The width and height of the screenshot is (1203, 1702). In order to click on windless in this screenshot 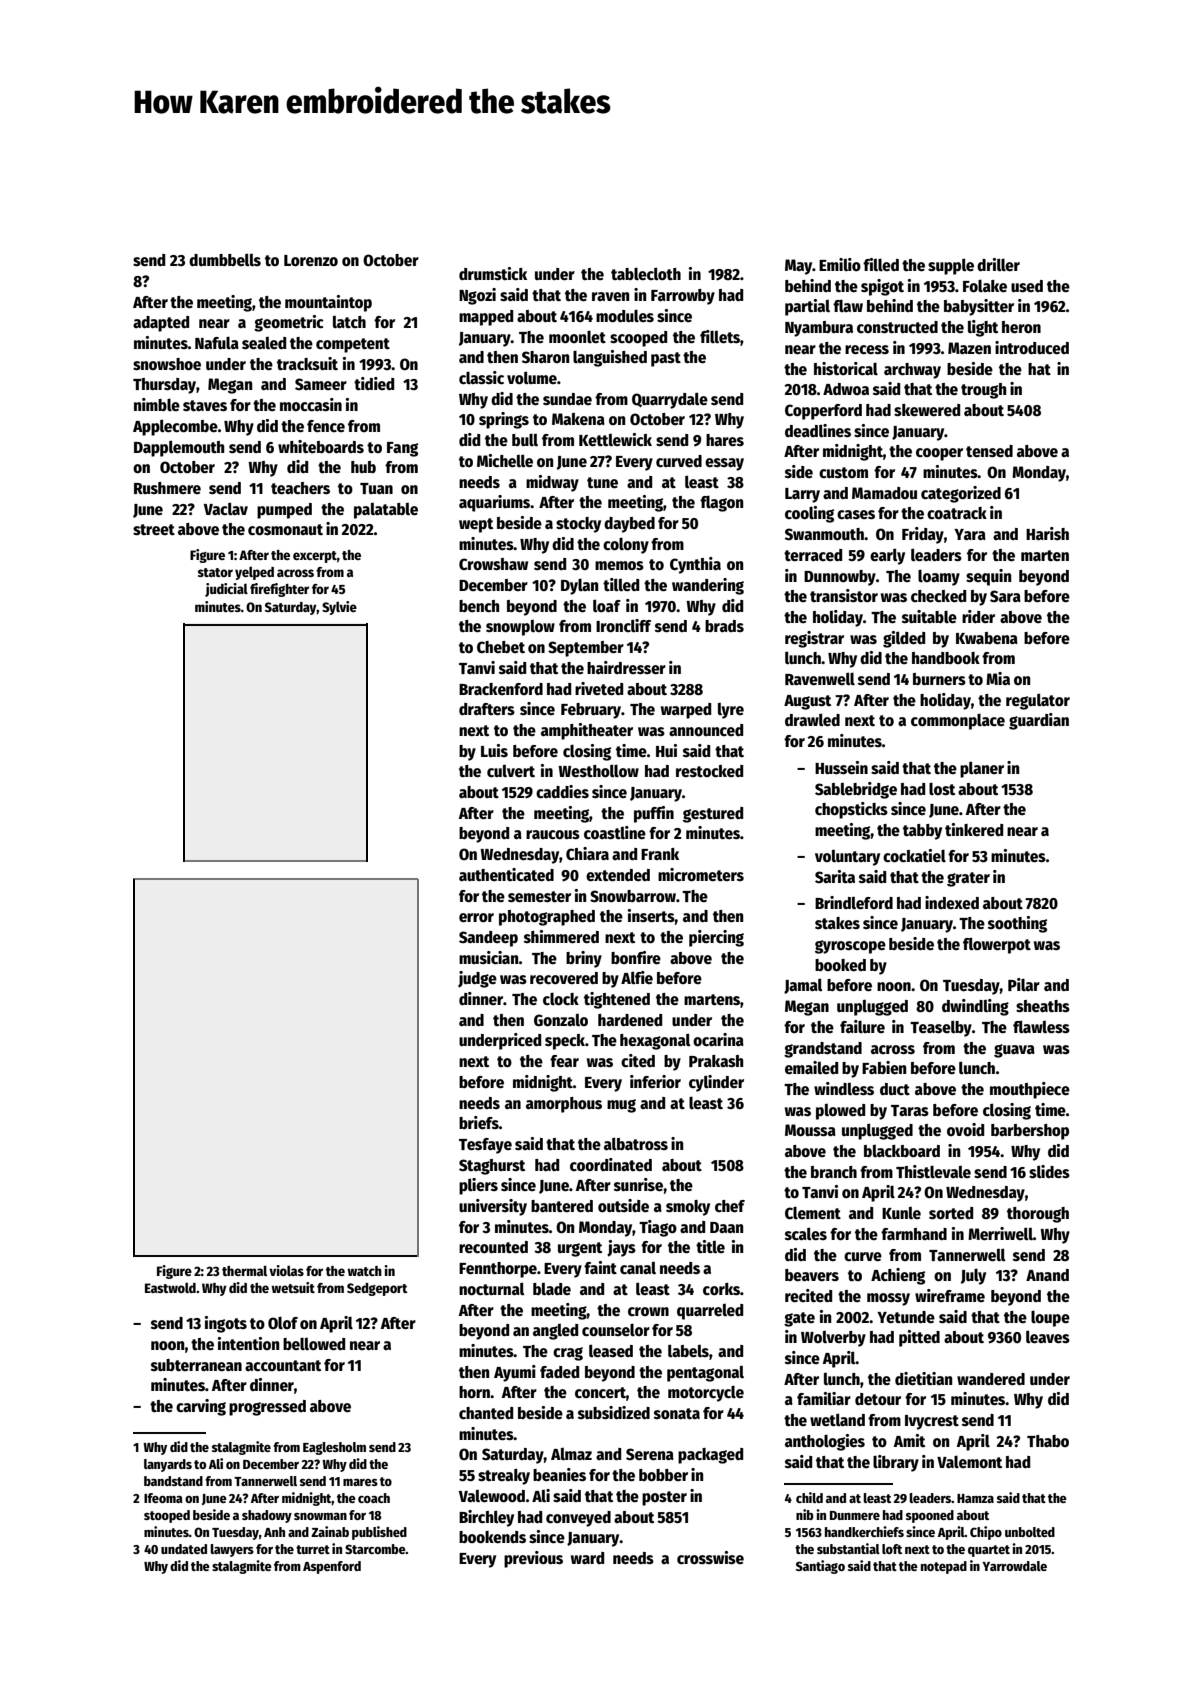, I will do `click(844, 1088)`.
